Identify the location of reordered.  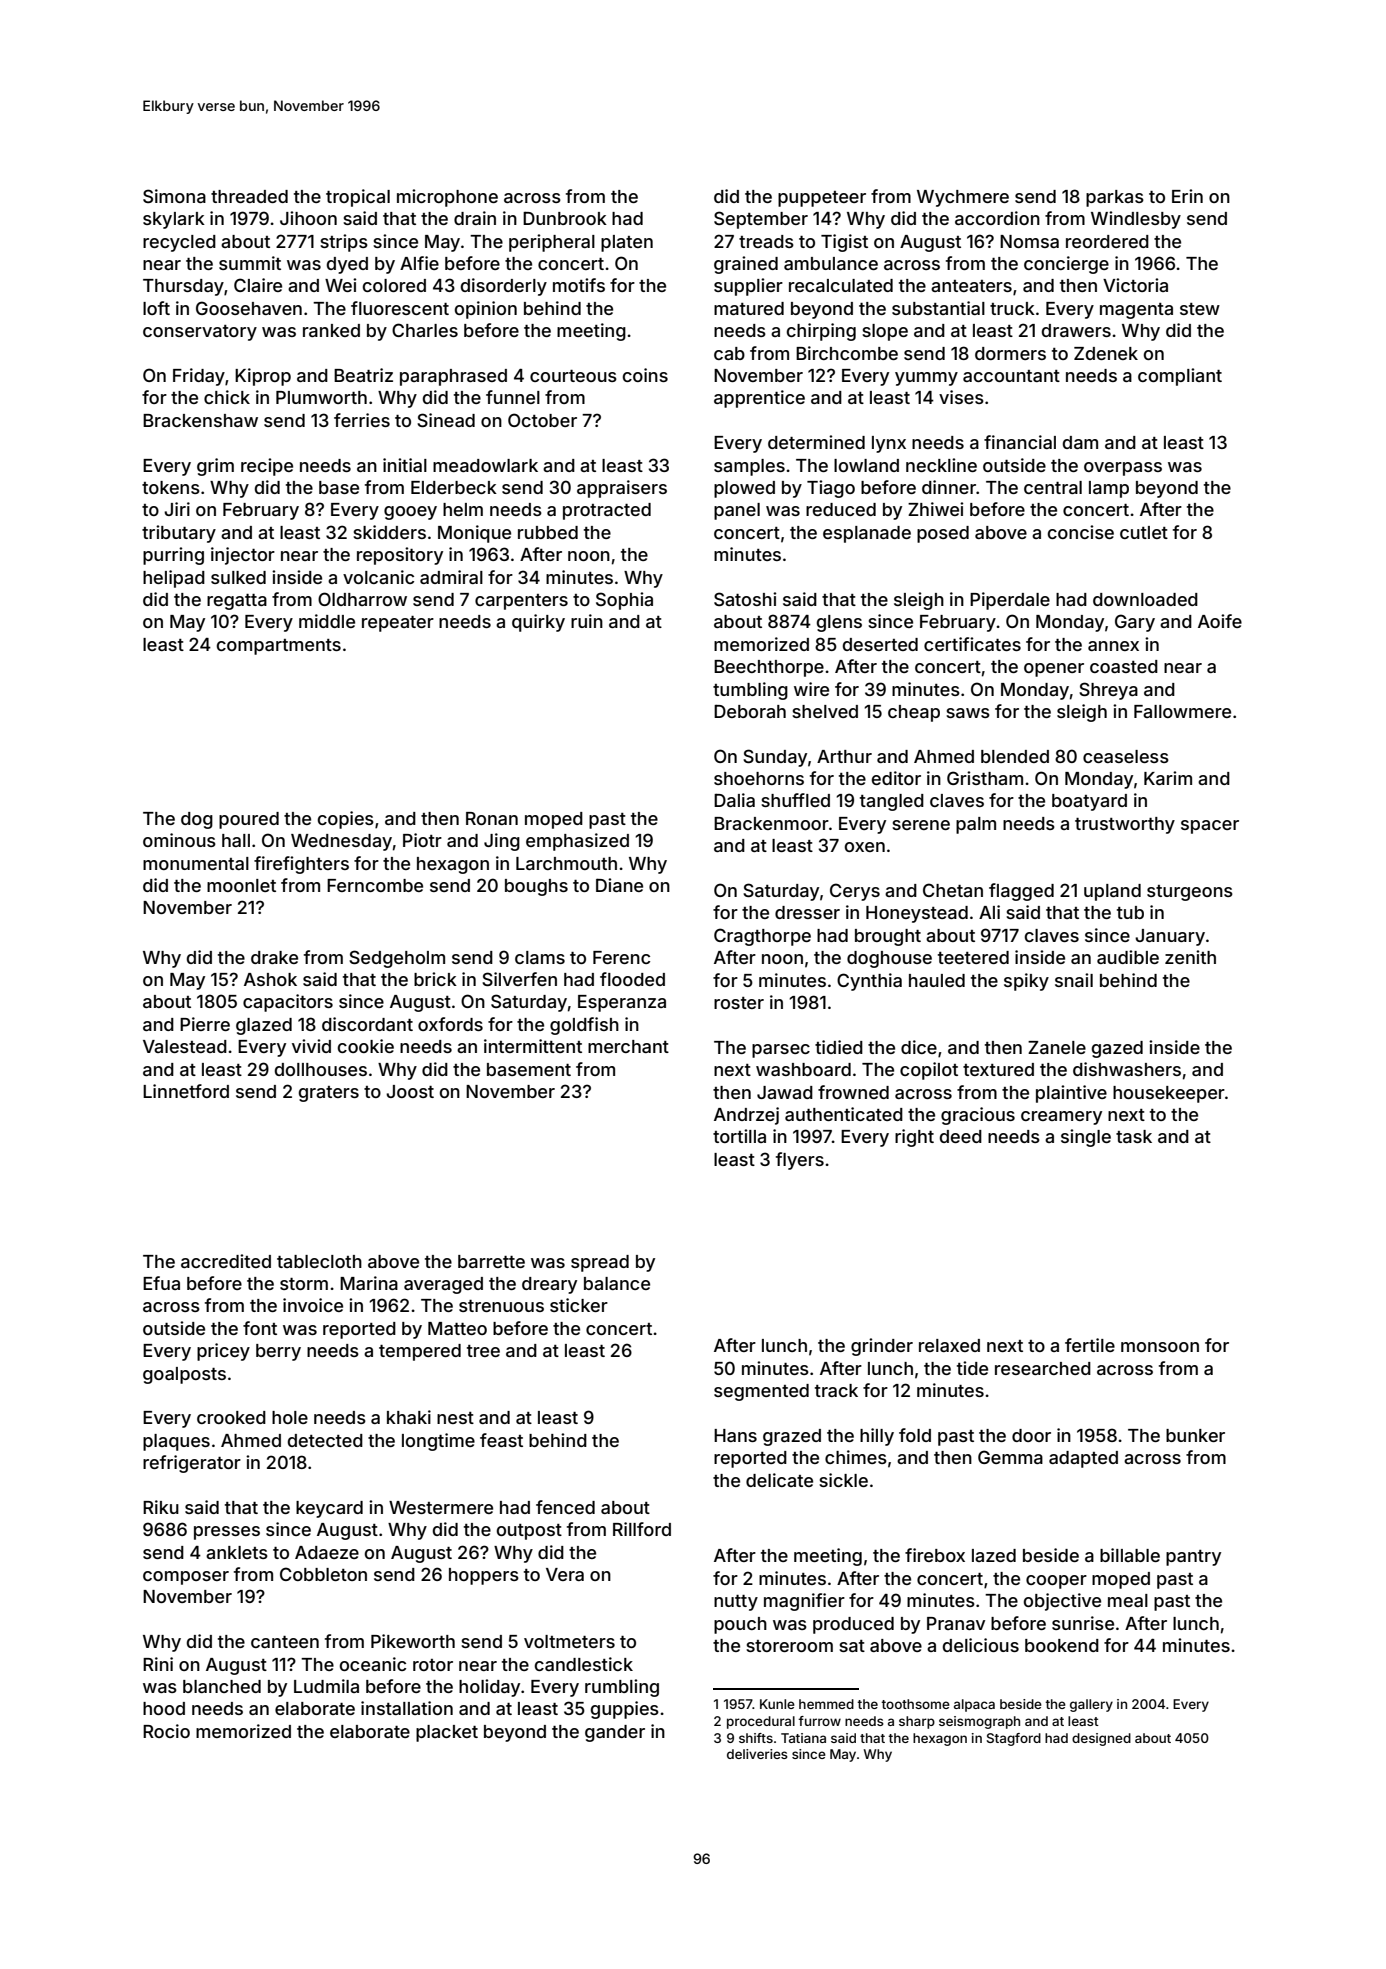
(1107, 241).
